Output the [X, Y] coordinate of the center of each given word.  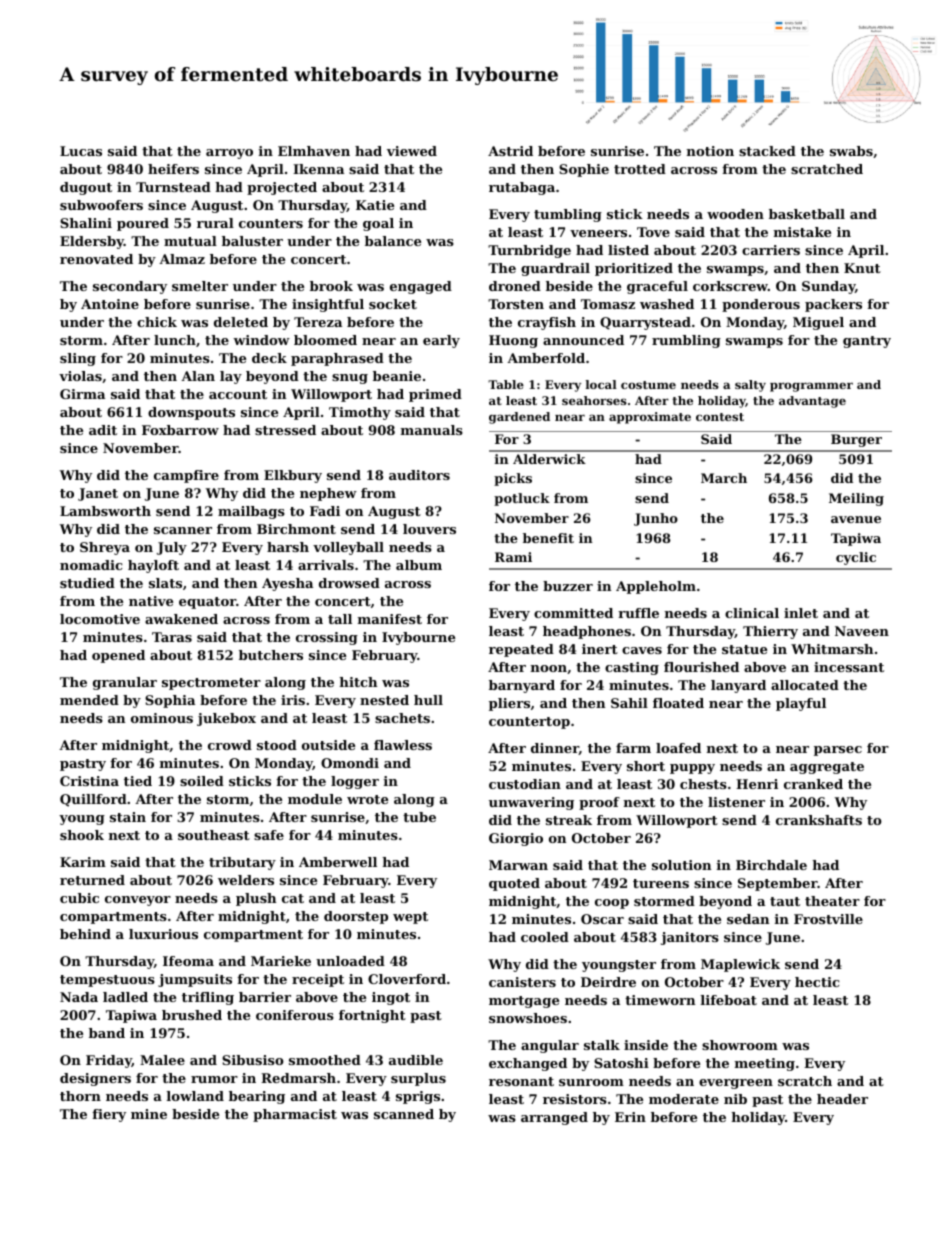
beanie [397, 376]
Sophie [584, 170]
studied [87, 583]
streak [569, 820]
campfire [186, 476]
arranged [554, 1118]
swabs [851, 151]
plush [256, 899]
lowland [195, 1096]
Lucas [81, 151]
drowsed [349, 583]
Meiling [856, 499]
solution [681, 865]
